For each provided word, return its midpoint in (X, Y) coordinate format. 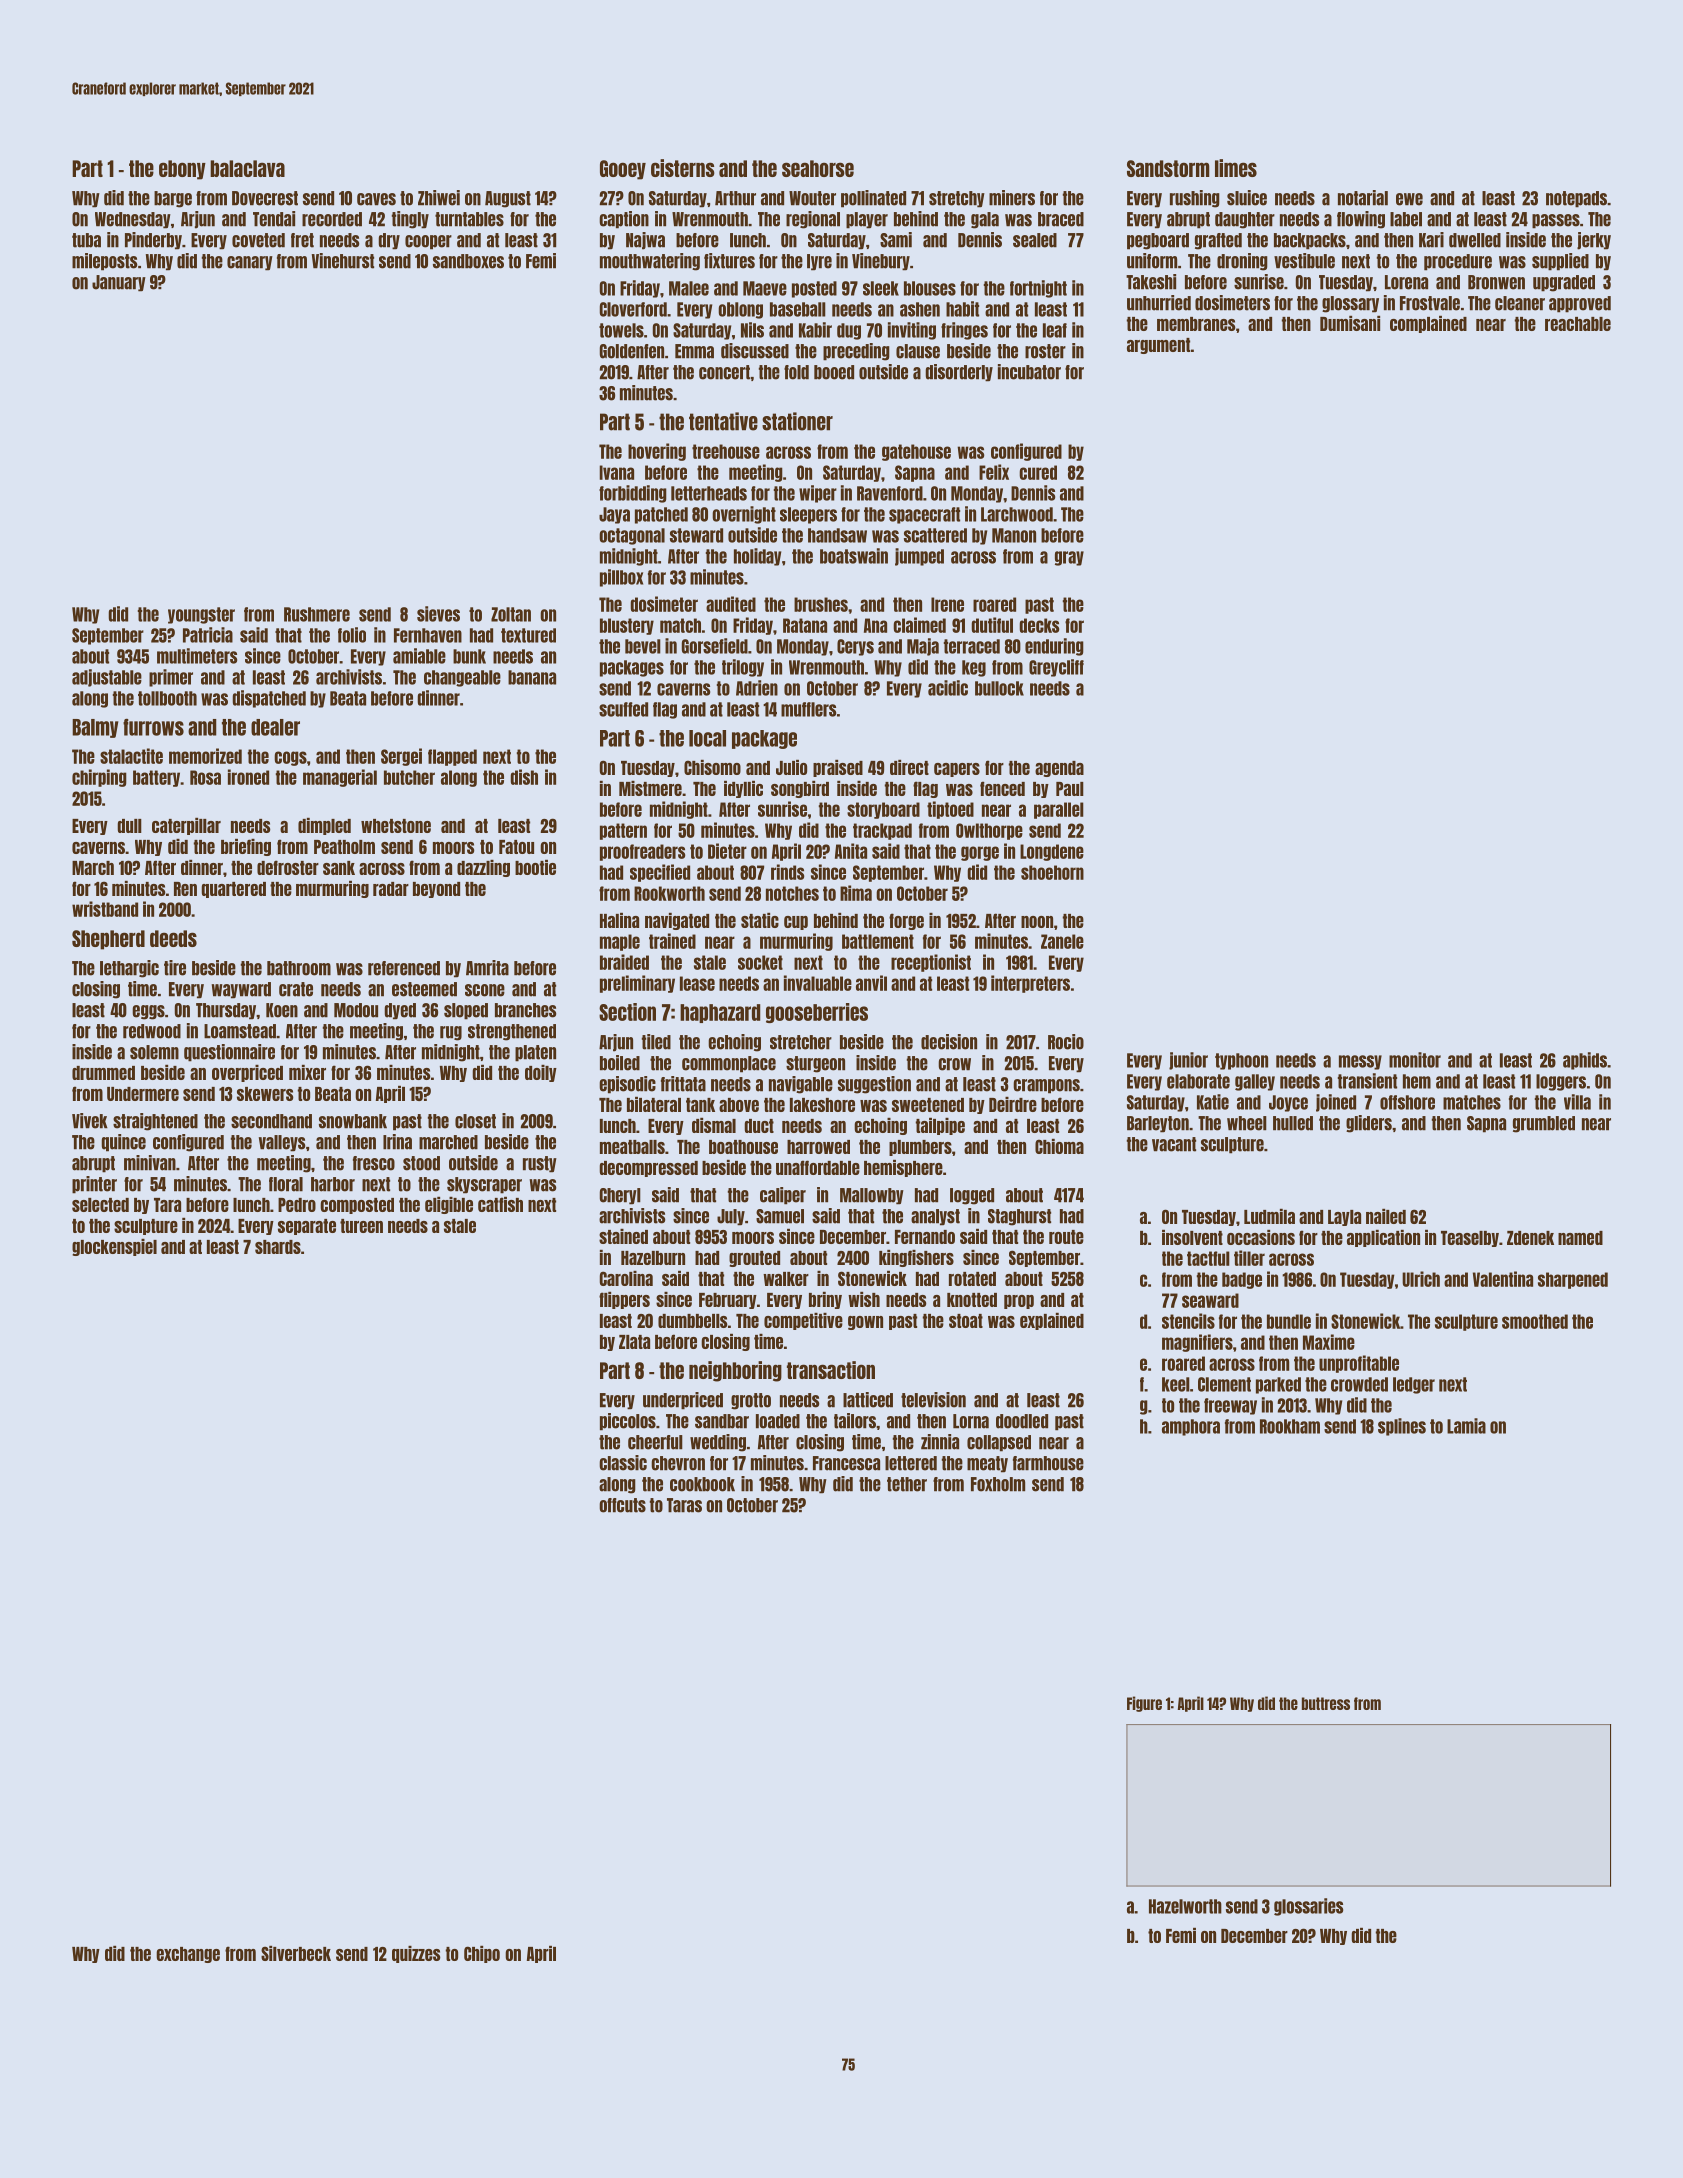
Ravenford (890, 493)
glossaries (1308, 1907)
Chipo (482, 1954)
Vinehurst (343, 261)
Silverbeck (296, 1953)
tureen (361, 1226)
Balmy (95, 728)
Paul (1070, 789)
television (933, 1400)
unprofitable (1359, 1364)
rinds (787, 872)
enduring (1054, 647)
